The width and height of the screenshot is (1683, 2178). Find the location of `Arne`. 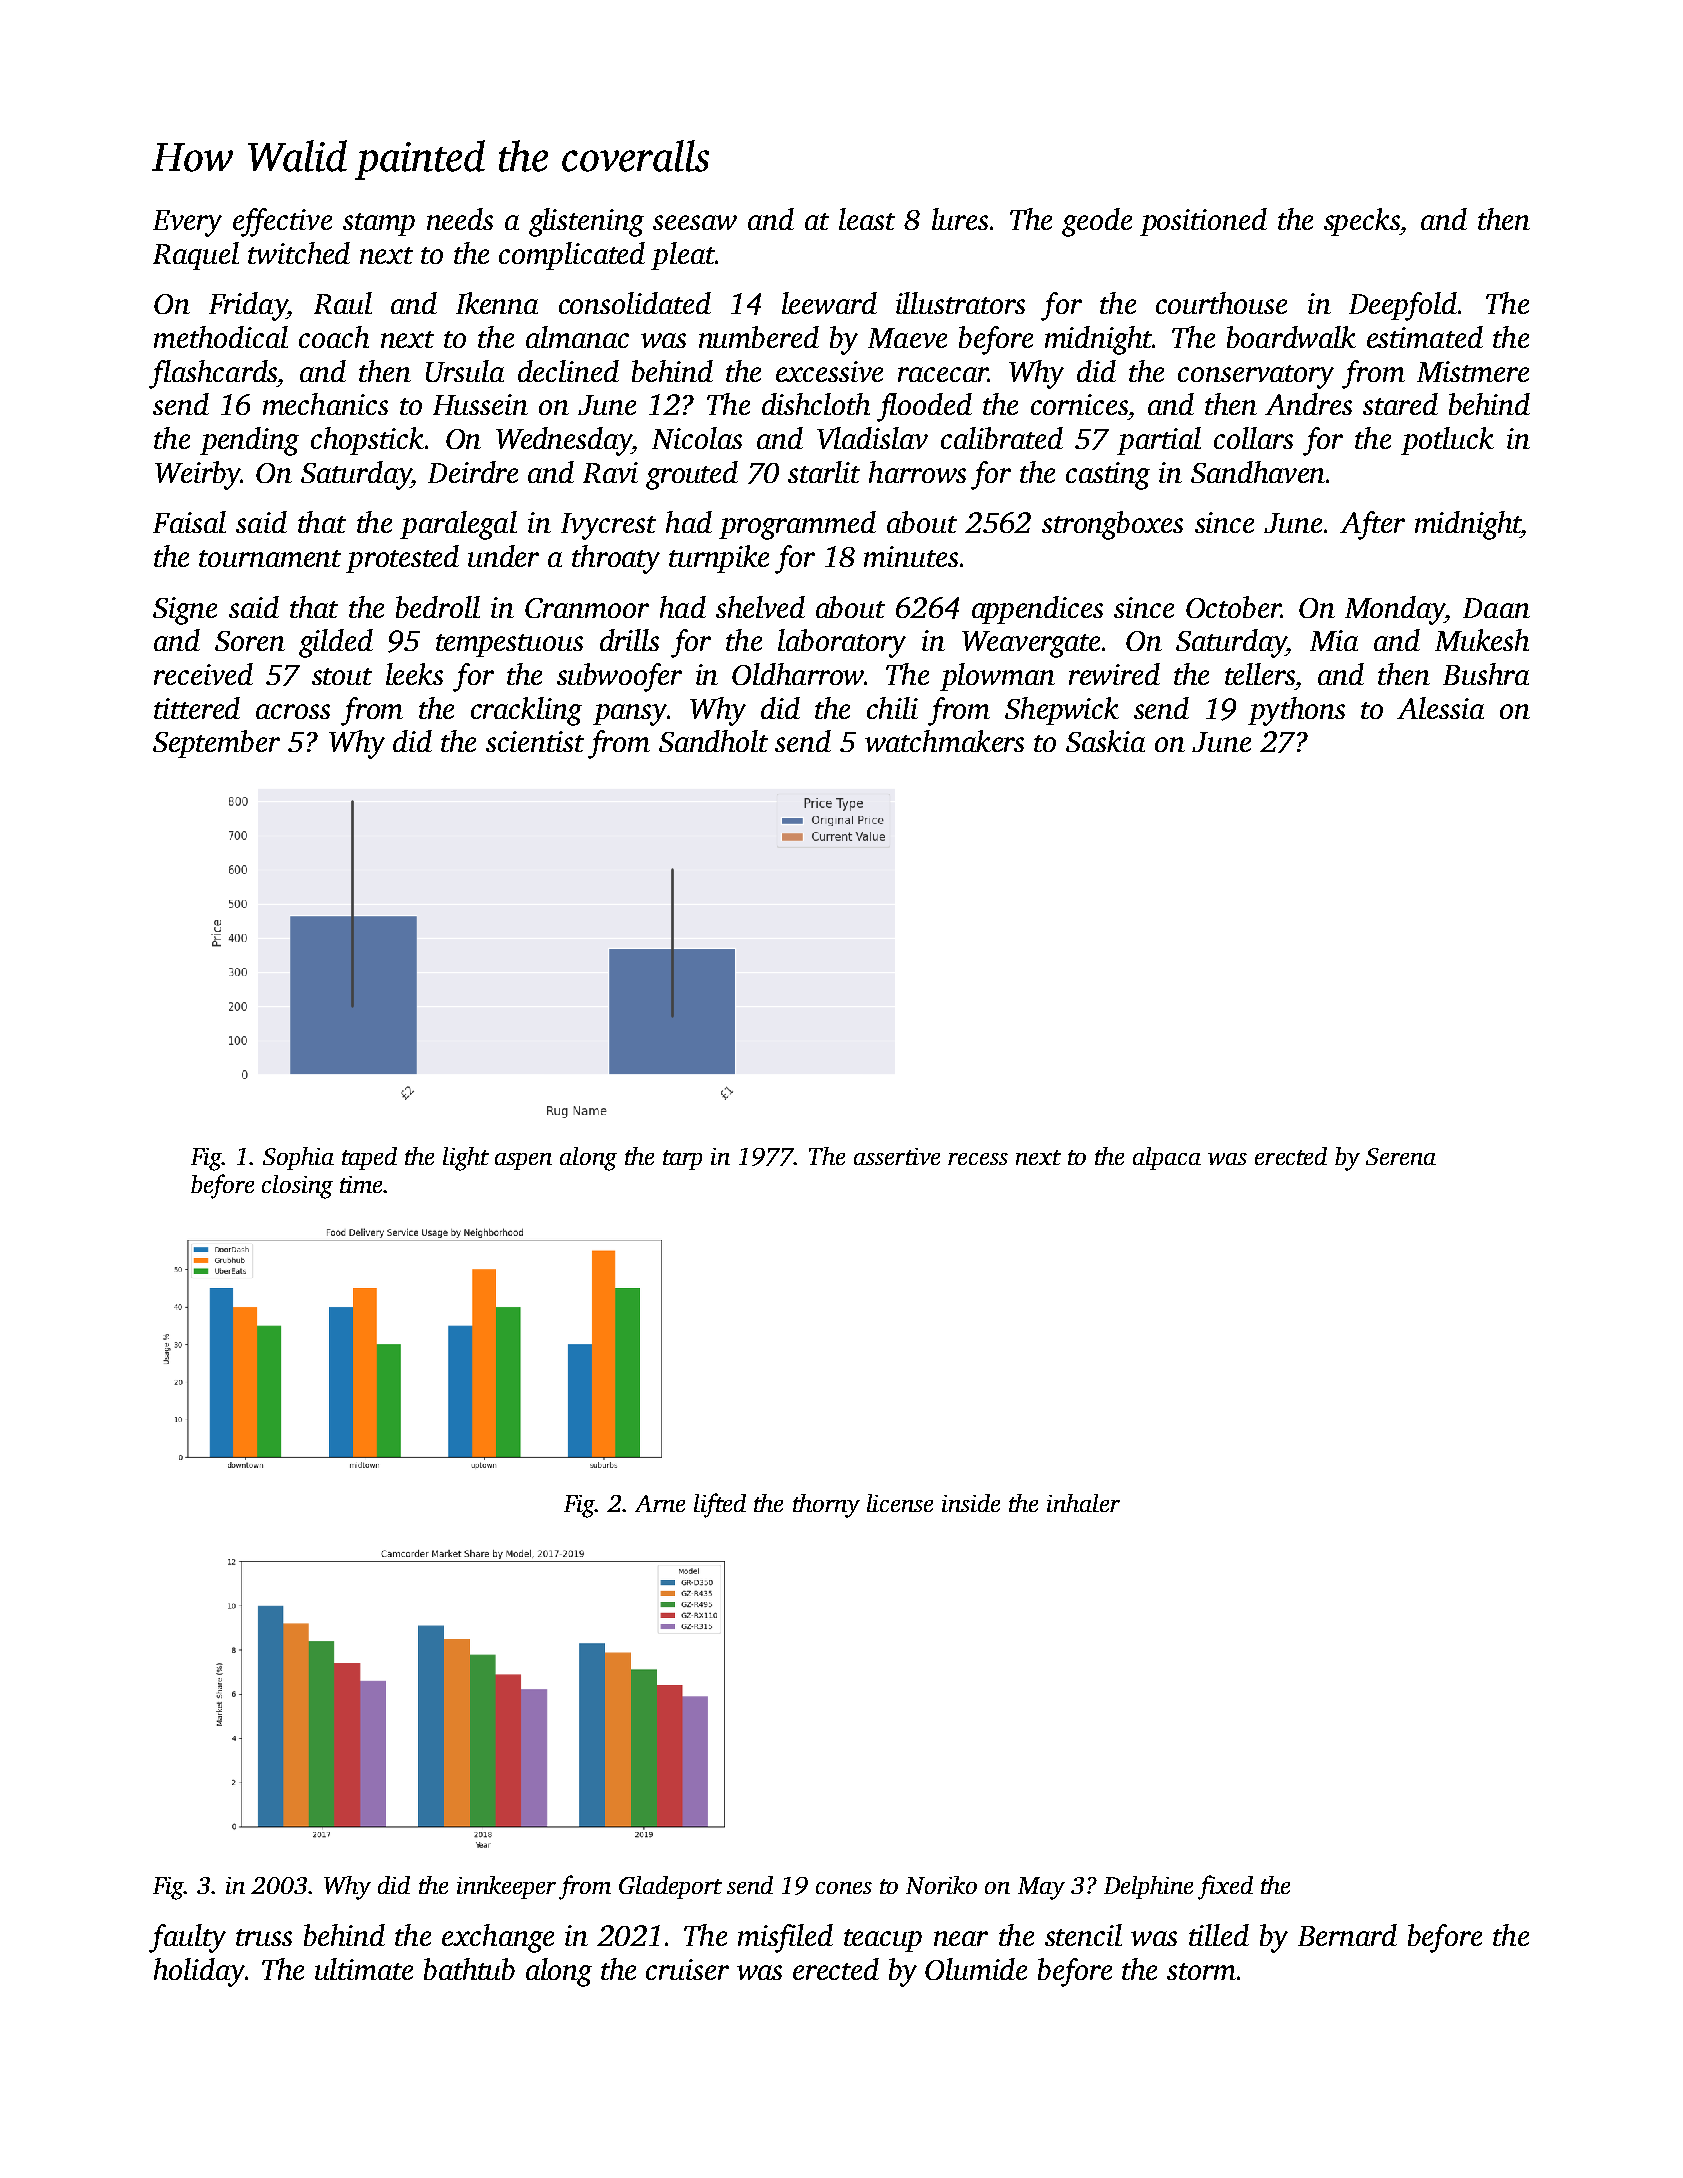

Arne is located at coordinates (660, 1503).
